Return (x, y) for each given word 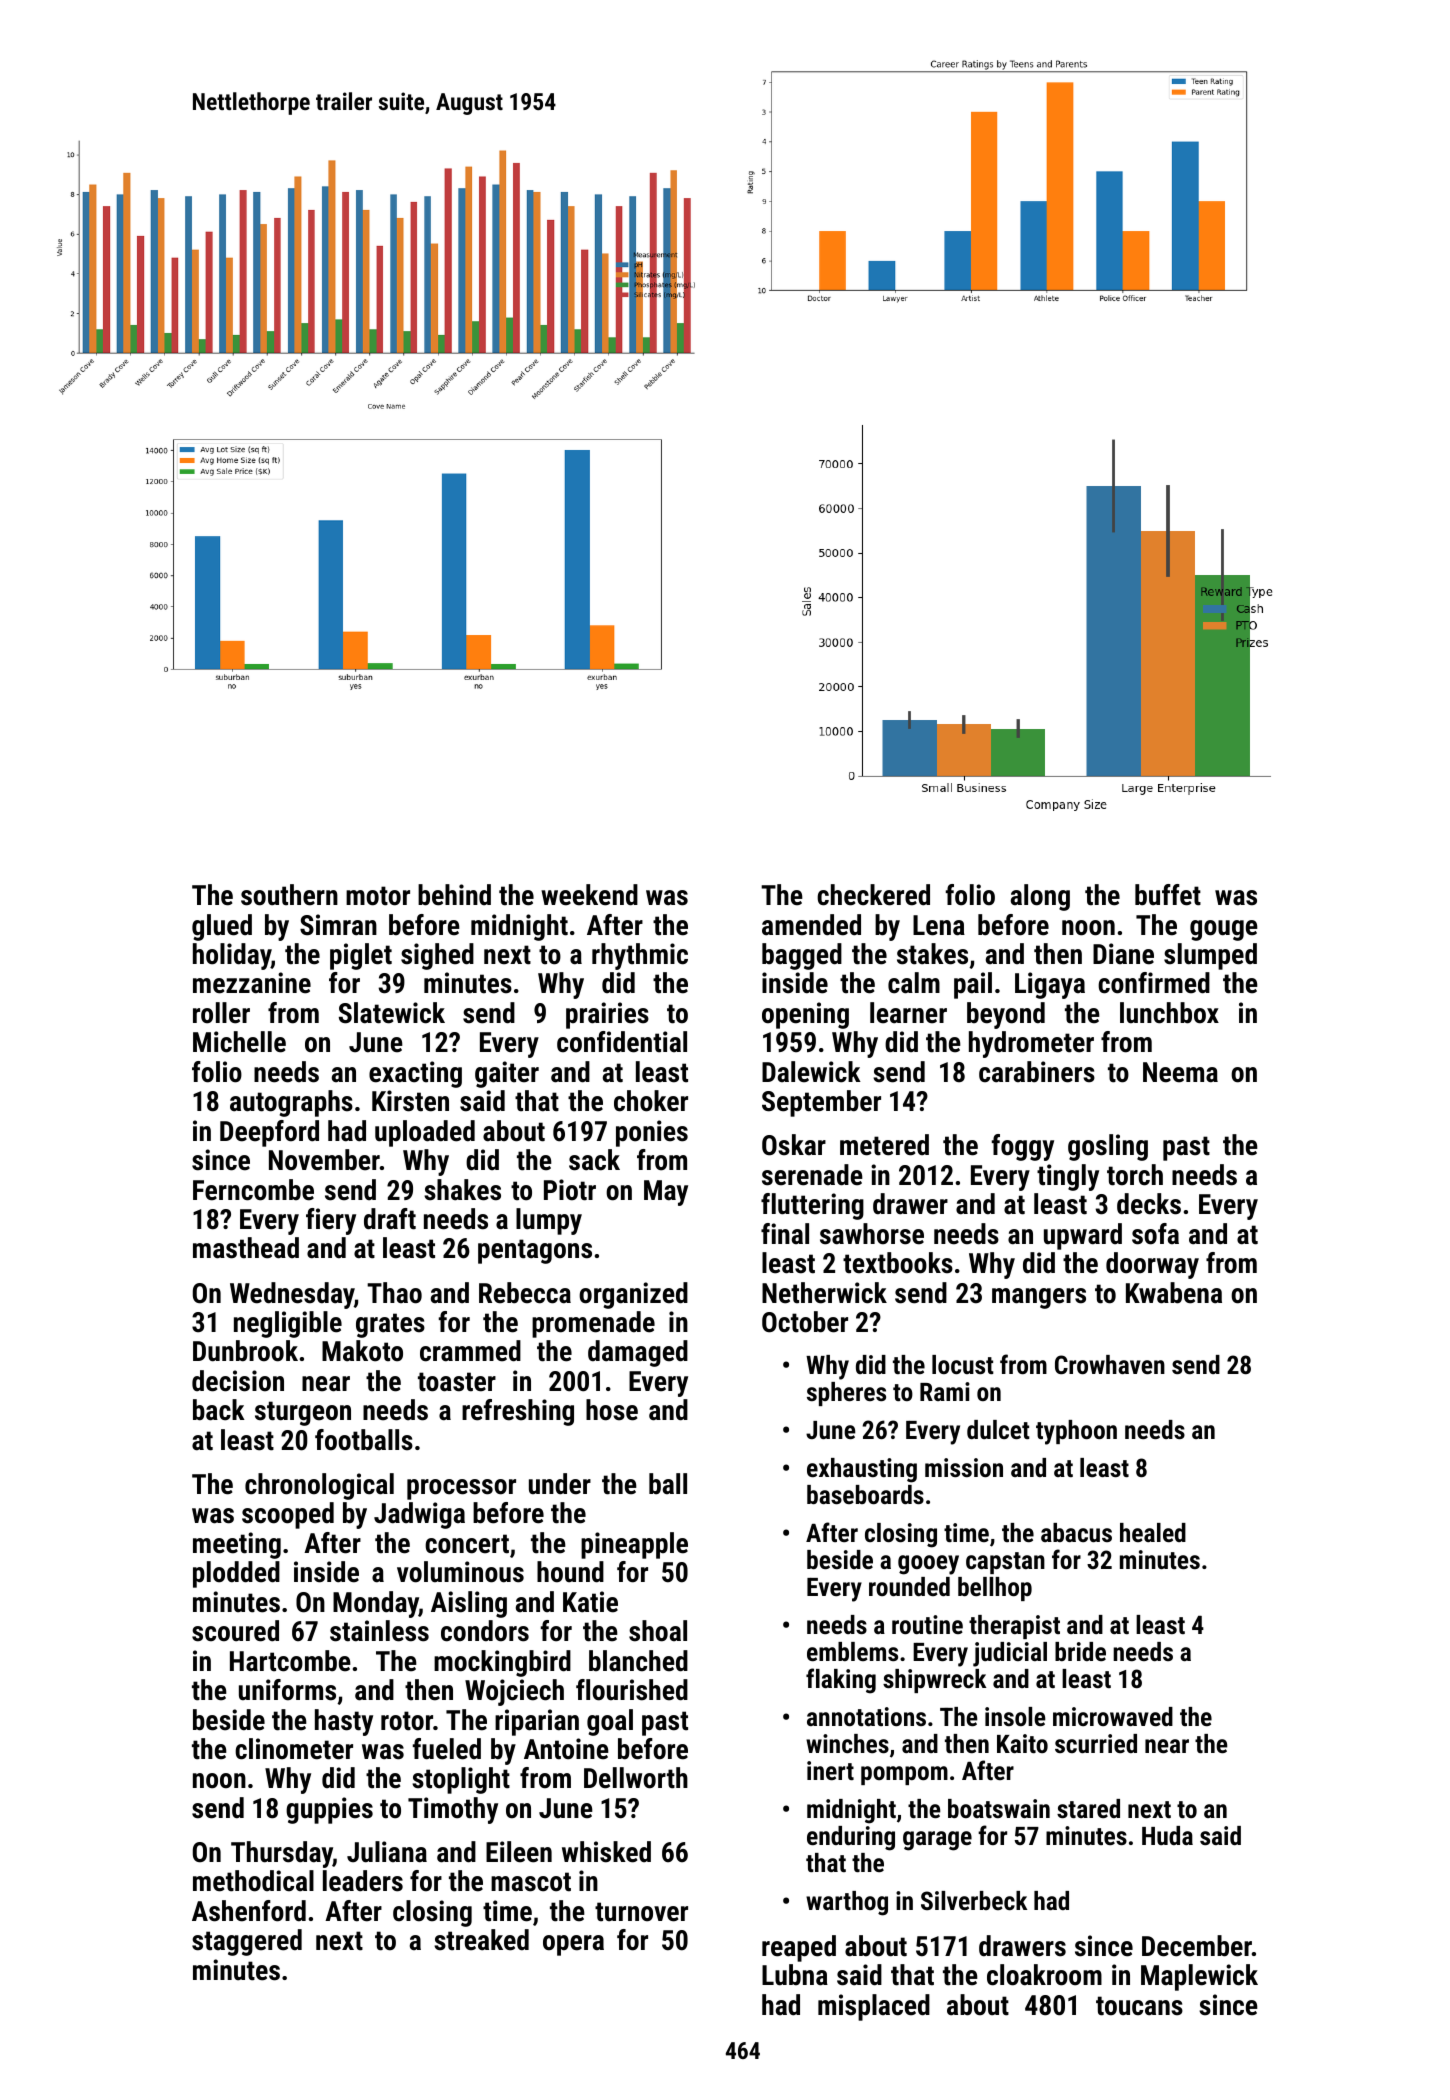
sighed (437, 956)
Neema (1180, 1072)
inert (830, 1770)
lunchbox (1169, 1013)
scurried (1096, 1743)
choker (651, 1101)
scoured (235, 1631)
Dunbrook (245, 1351)
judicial (1010, 1654)
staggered (247, 1942)
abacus (1076, 1532)
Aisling (469, 1604)
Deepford (269, 1133)
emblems (852, 1651)
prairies (607, 1015)
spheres (846, 1394)
